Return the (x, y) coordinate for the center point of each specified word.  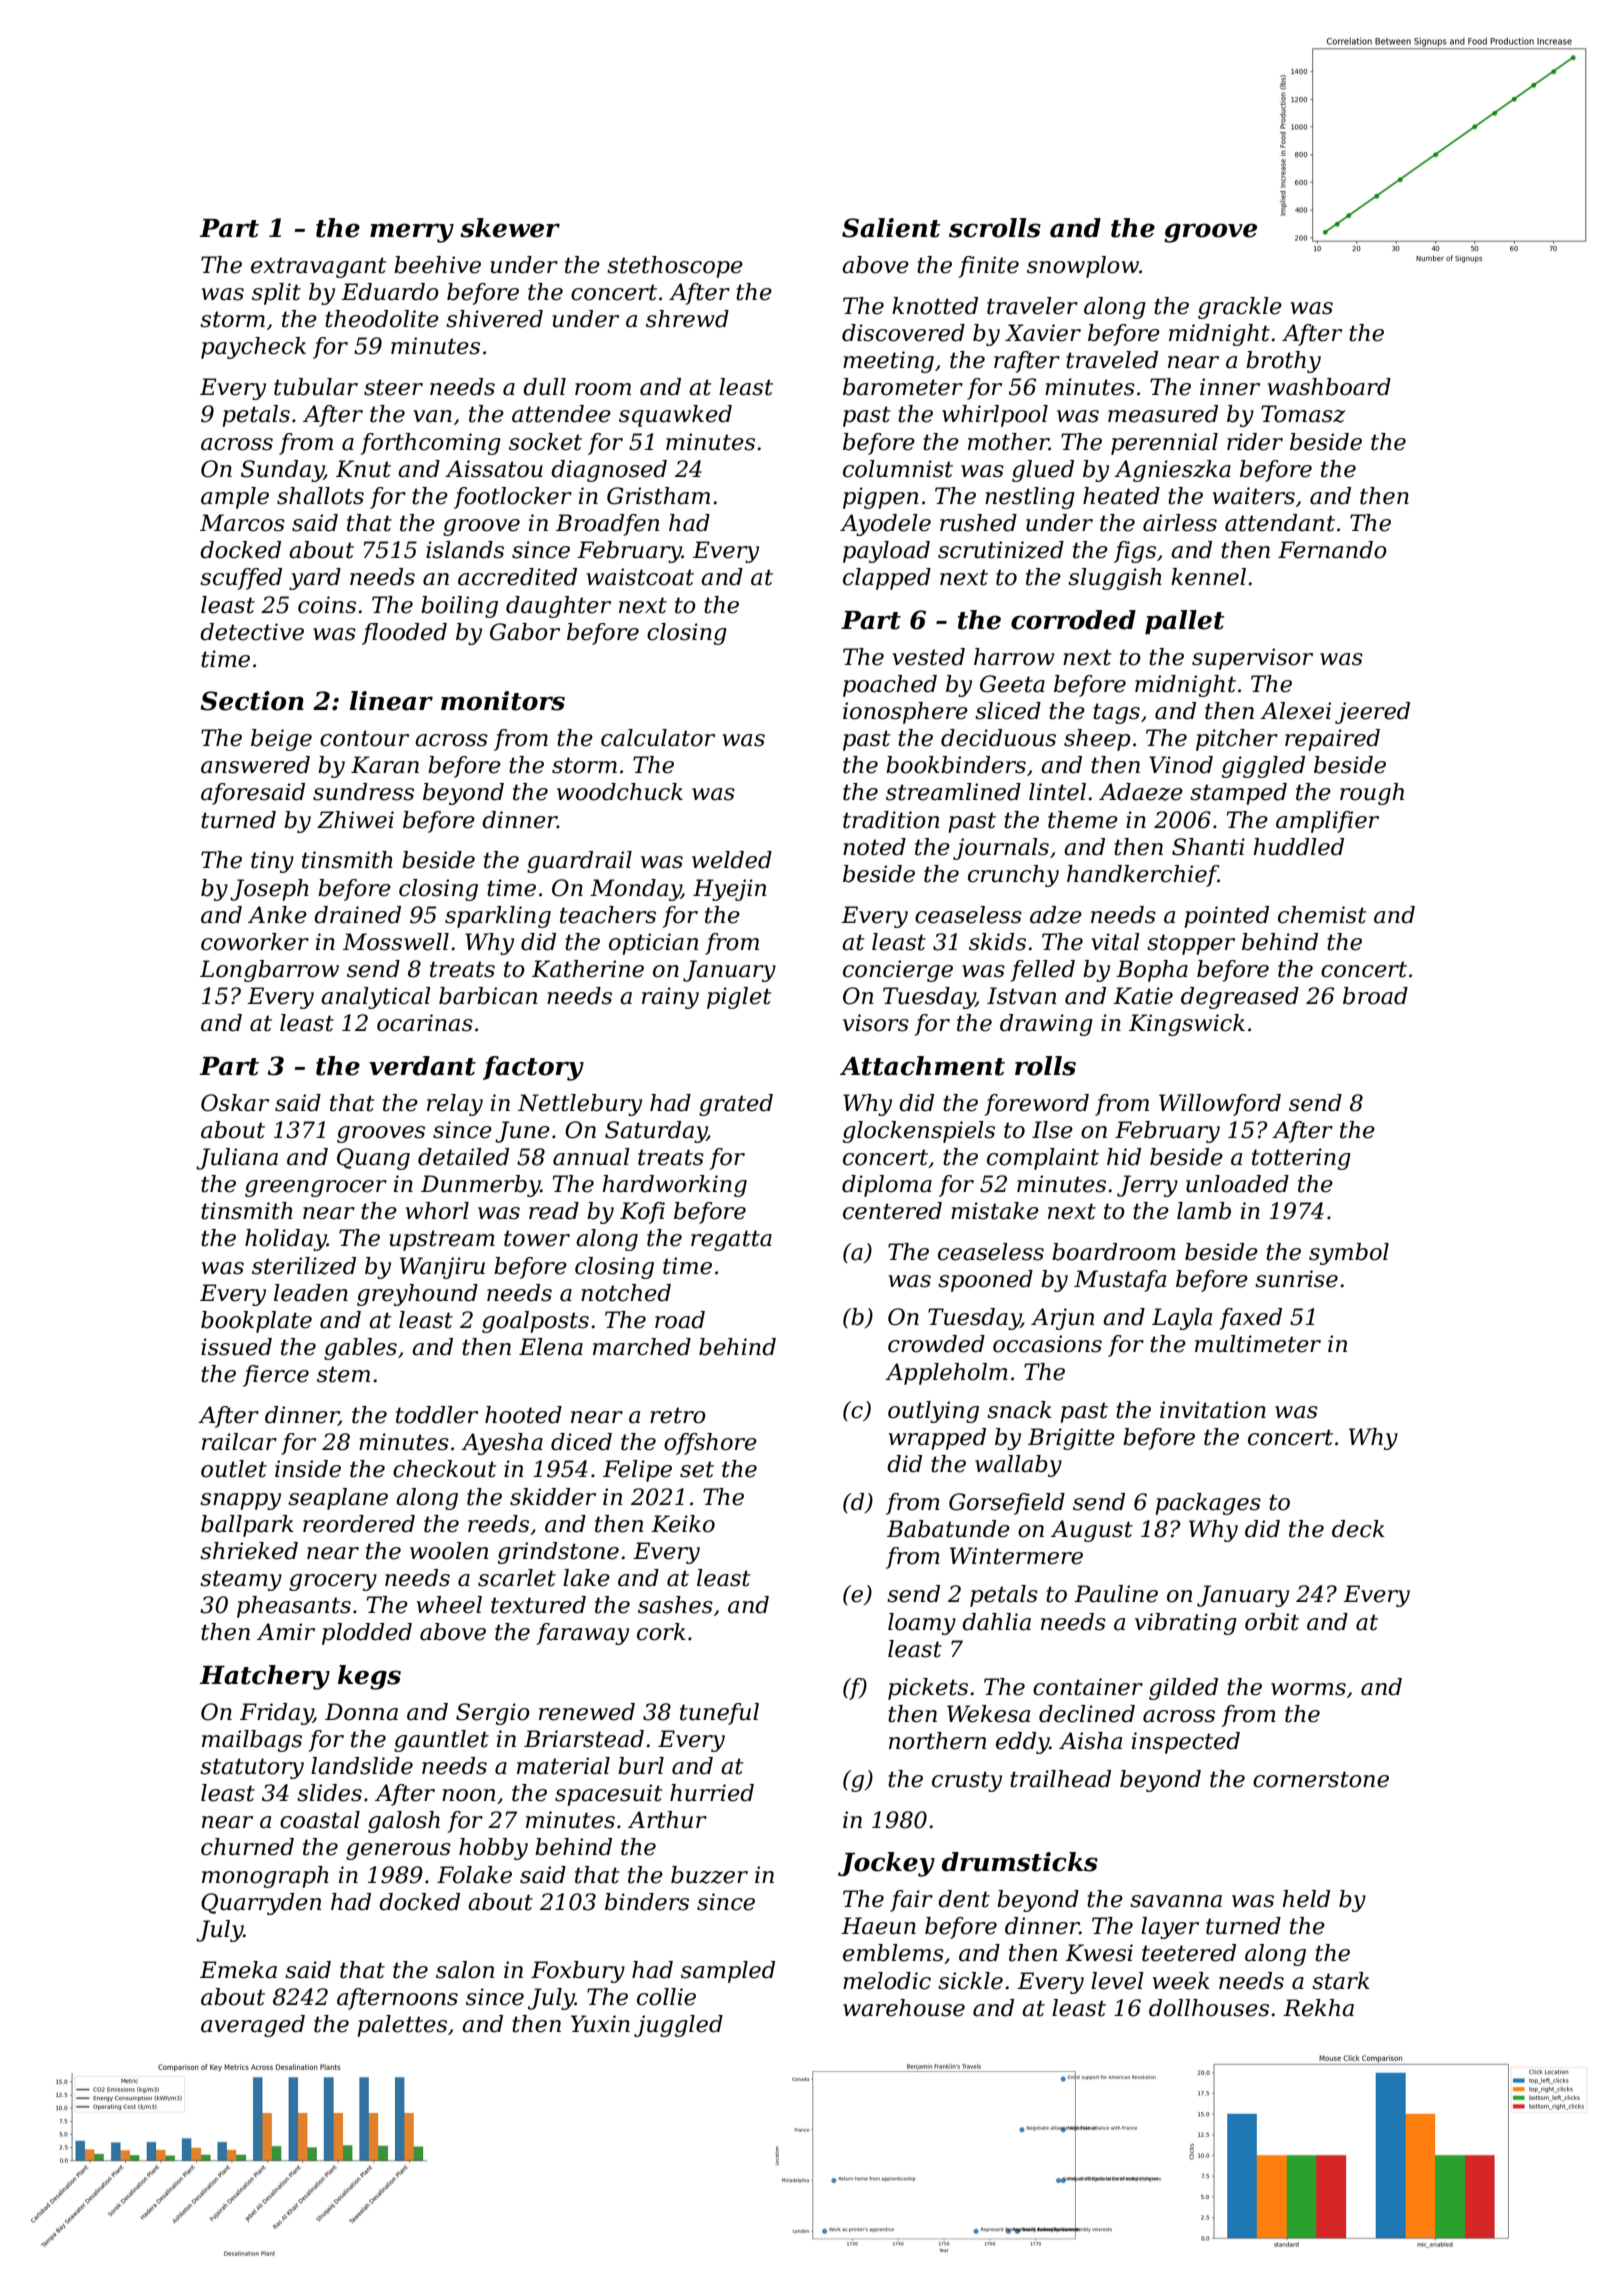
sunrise (1296, 1279)
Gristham (658, 496)
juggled (678, 2026)
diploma (887, 1186)
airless (1180, 523)
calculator (658, 738)
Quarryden (261, 1904)
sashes (675, 1605)
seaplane (338, 1499)
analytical (376, 998)
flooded (404, 634)
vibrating (1186, 1624)
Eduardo (390, 292)
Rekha (1318, 2008)
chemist (1322, 915)
